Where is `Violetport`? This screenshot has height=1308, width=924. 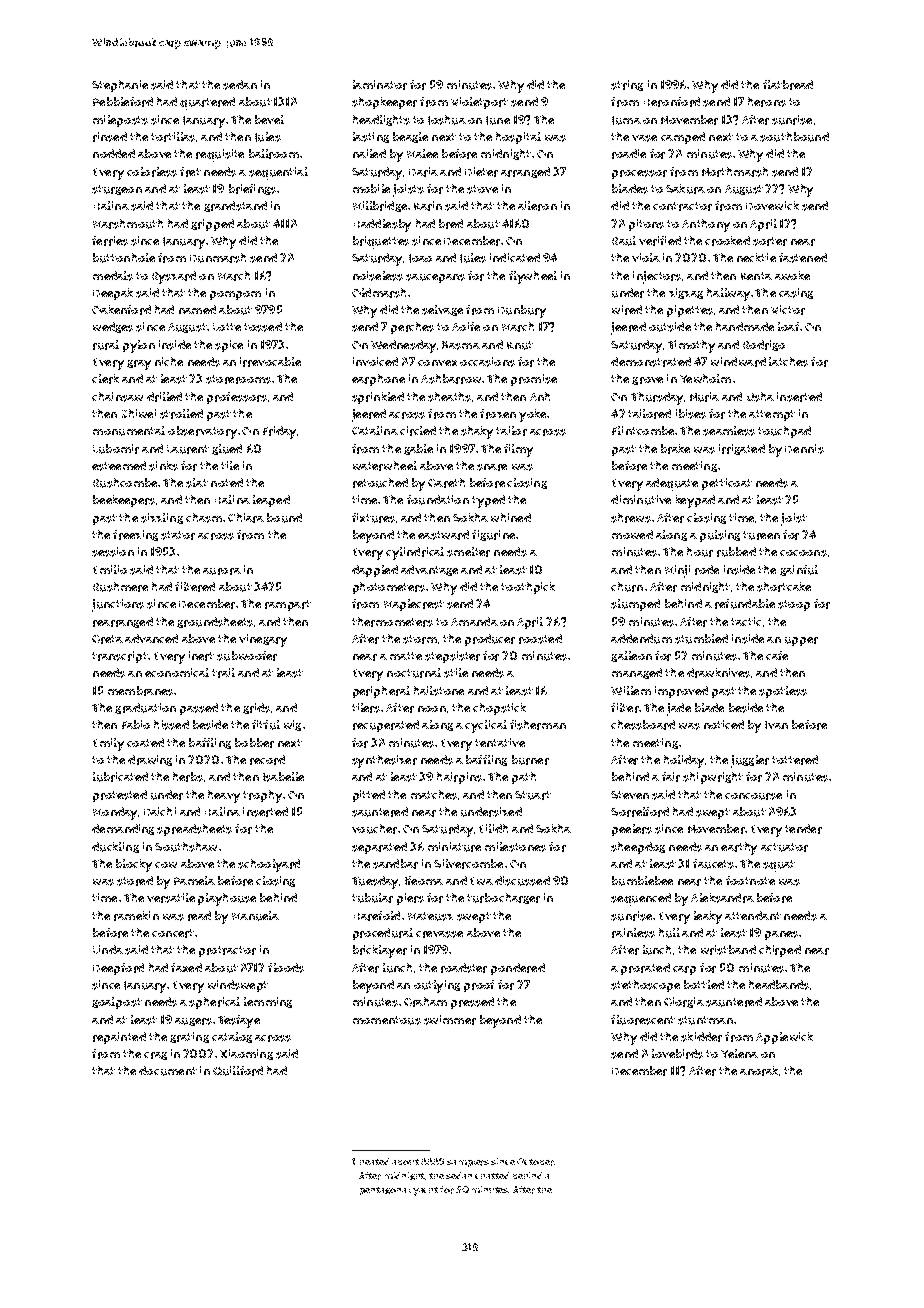 Violetport is located at coordinates (479, 103).
